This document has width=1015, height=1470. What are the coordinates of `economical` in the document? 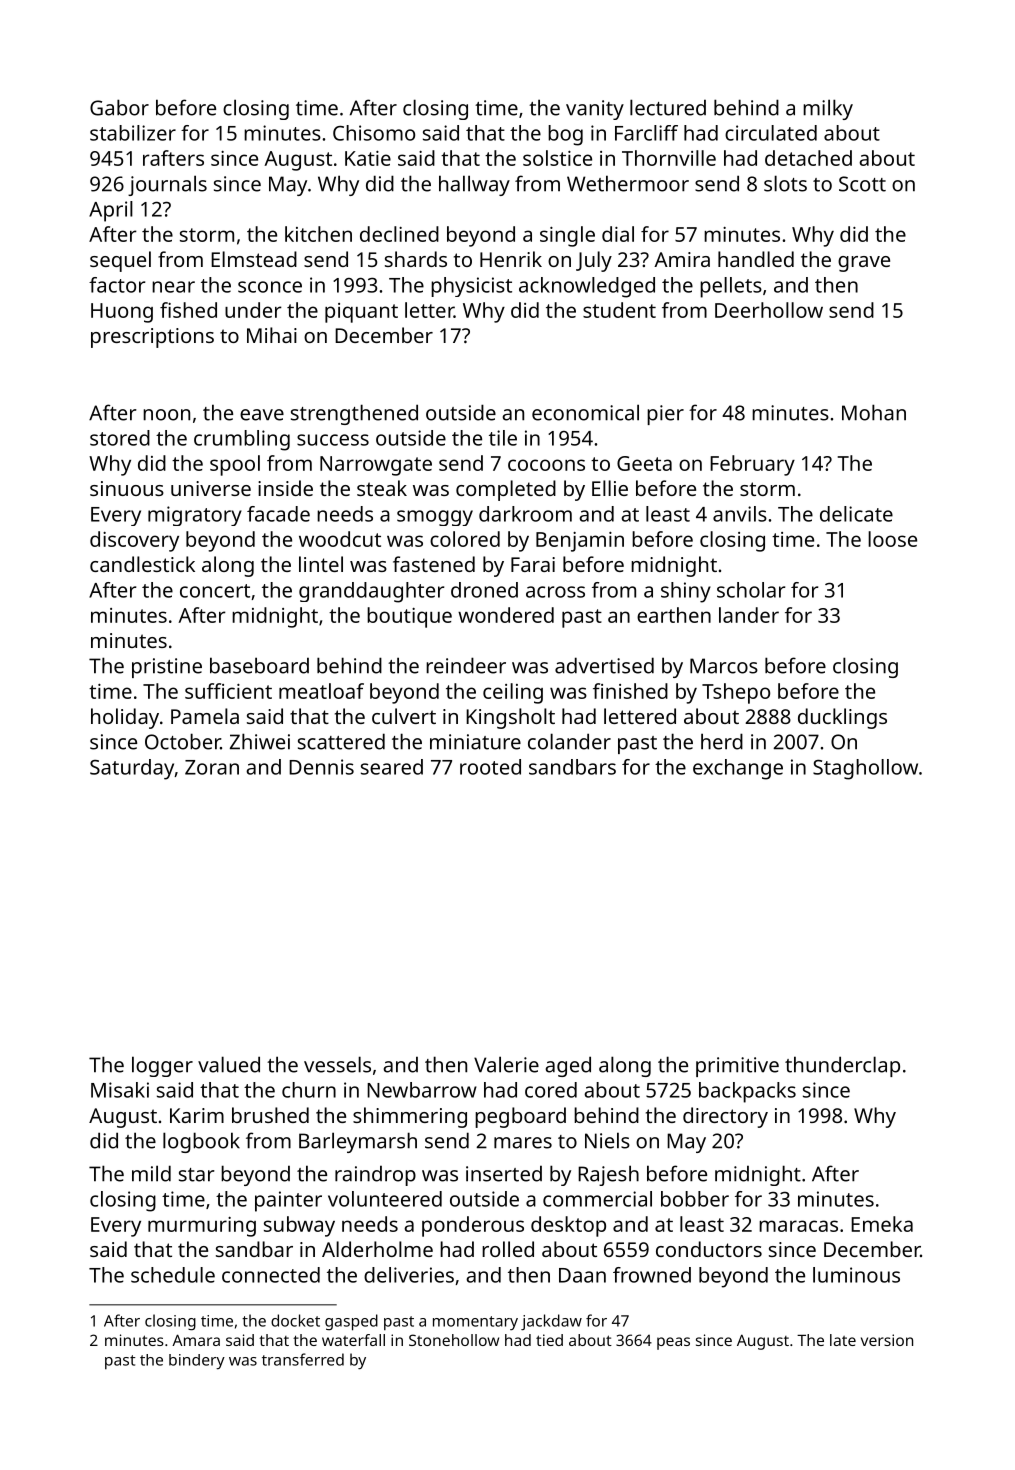 It's located at (585, 412).
